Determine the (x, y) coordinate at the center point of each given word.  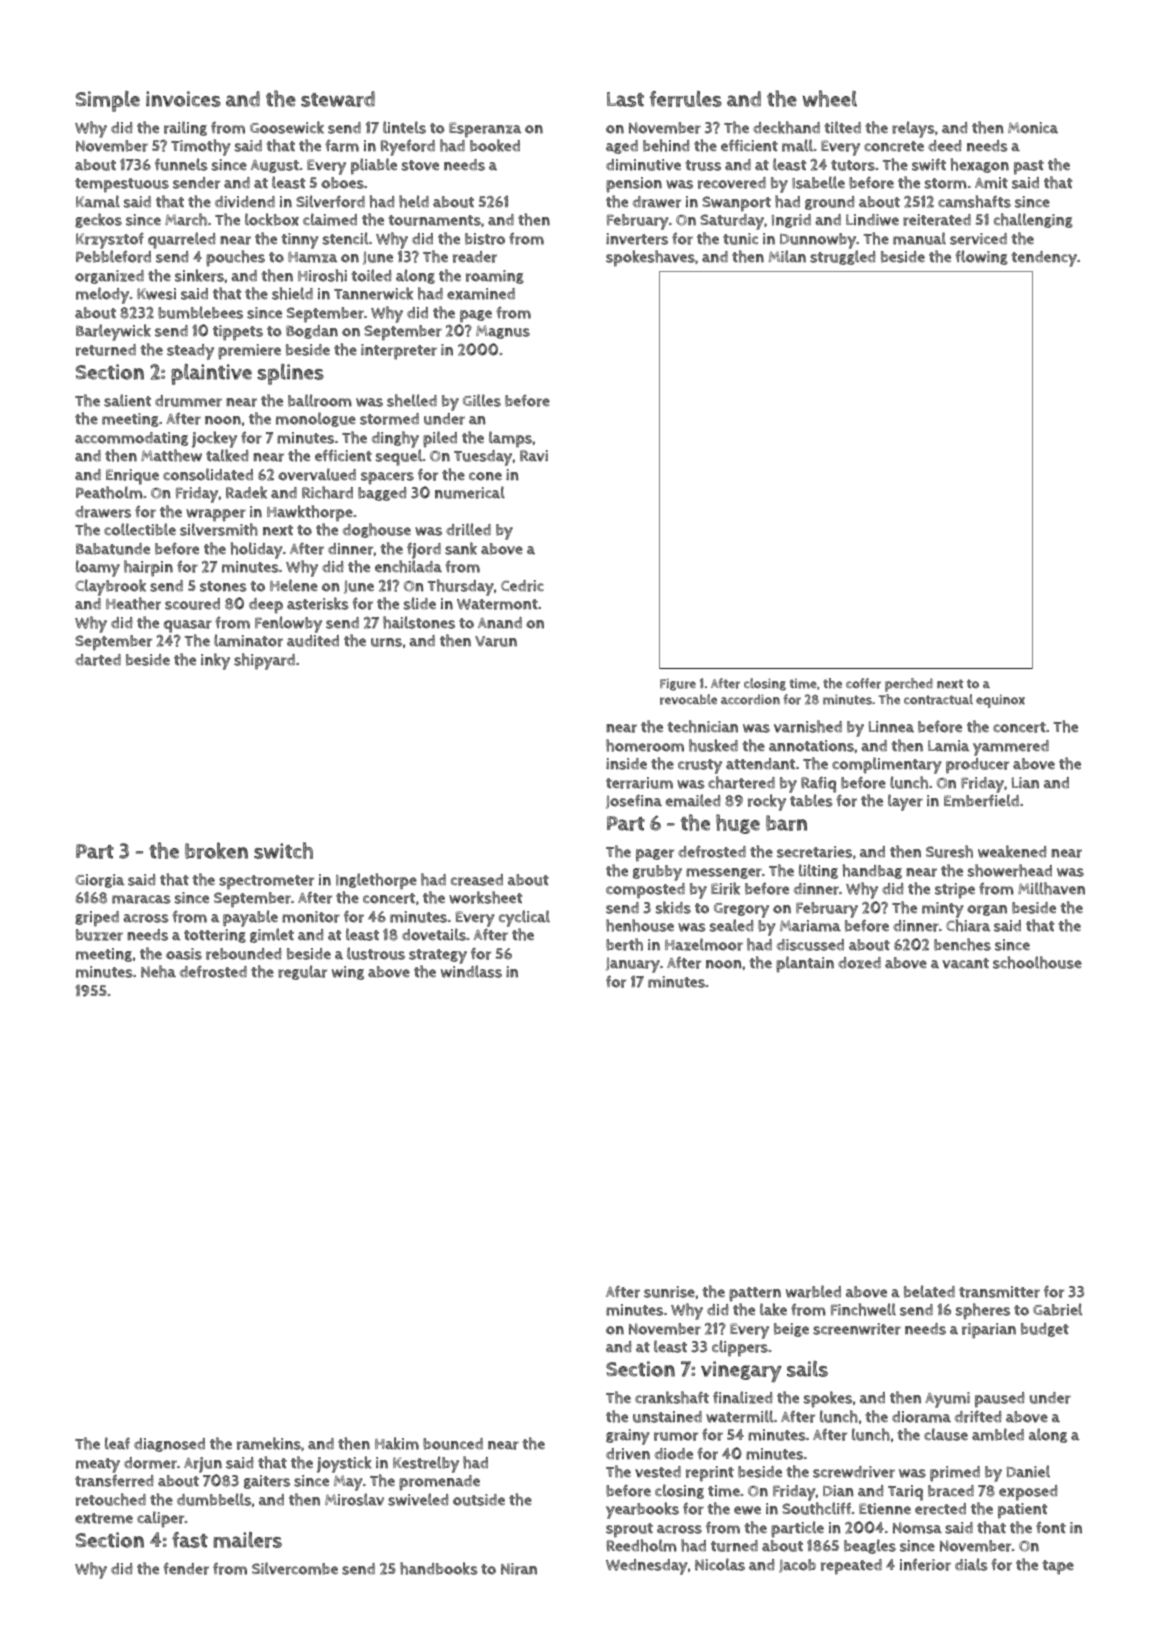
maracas (141, 899)
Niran (519, 1569)
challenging (1033, 220)
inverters (637, 239)
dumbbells (214, 1499)
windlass (471, 971)
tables (811, 800)
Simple (108, 101)
